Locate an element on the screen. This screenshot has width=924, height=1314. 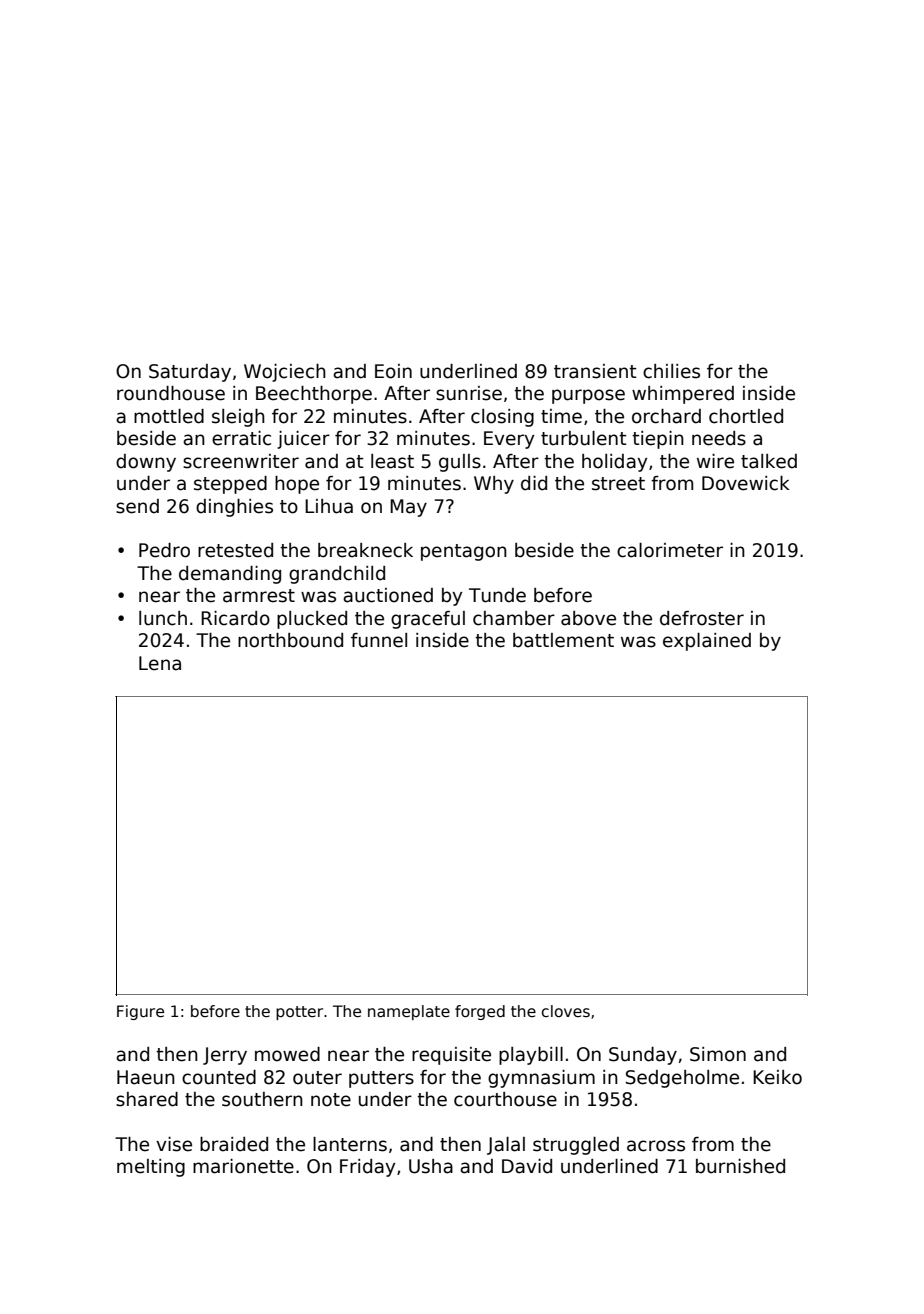
sunrise is located at coordinates (469, 393).
